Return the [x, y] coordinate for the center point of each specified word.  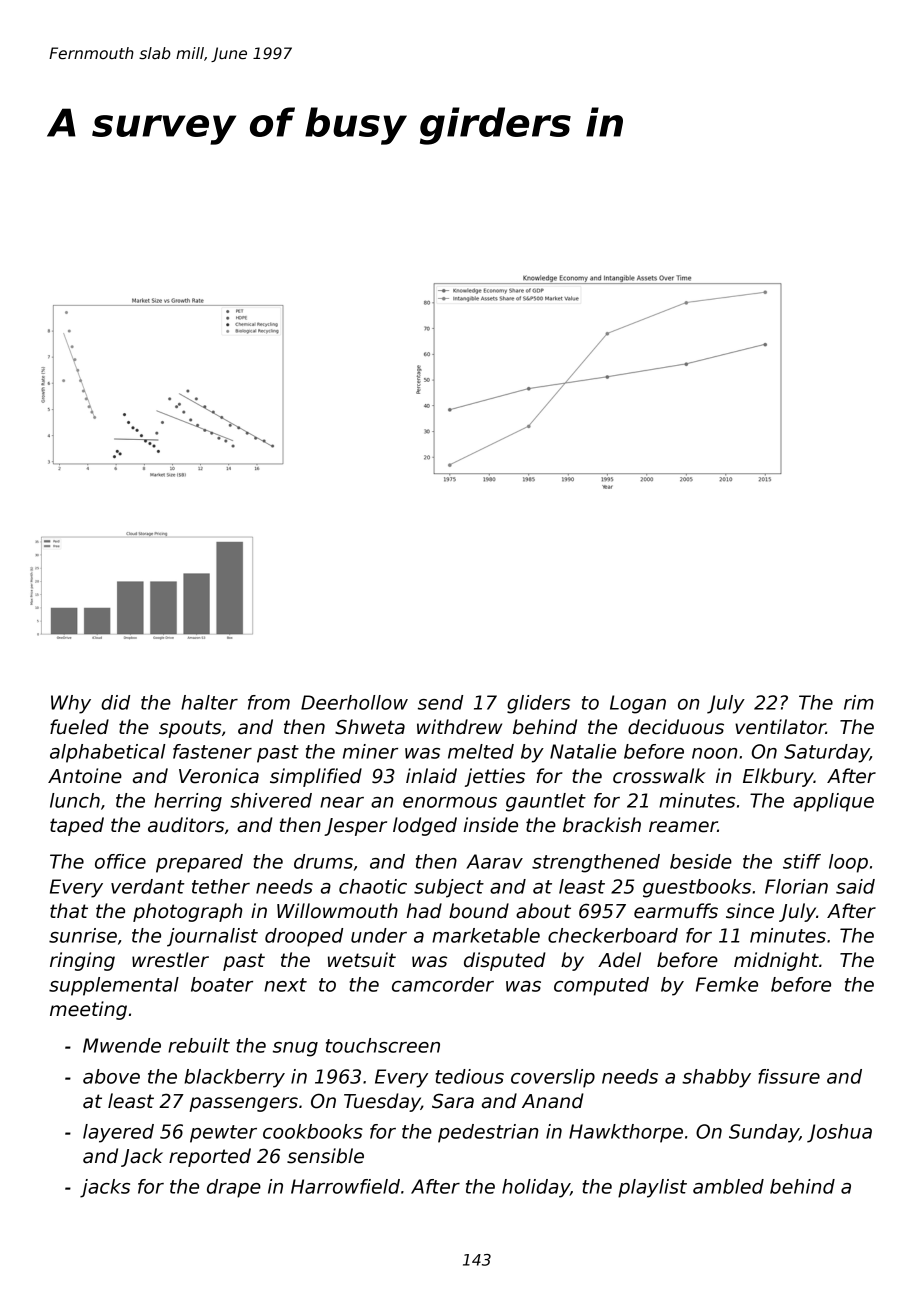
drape [234, 1188]
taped [77, 826]
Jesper [355, 827]
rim [859, 702]
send [440, 702]
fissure [789, 1076]
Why [71, 704]
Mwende [122, 1045]
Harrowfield [345, 1186]
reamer [683, 827]
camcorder [443, 984]
